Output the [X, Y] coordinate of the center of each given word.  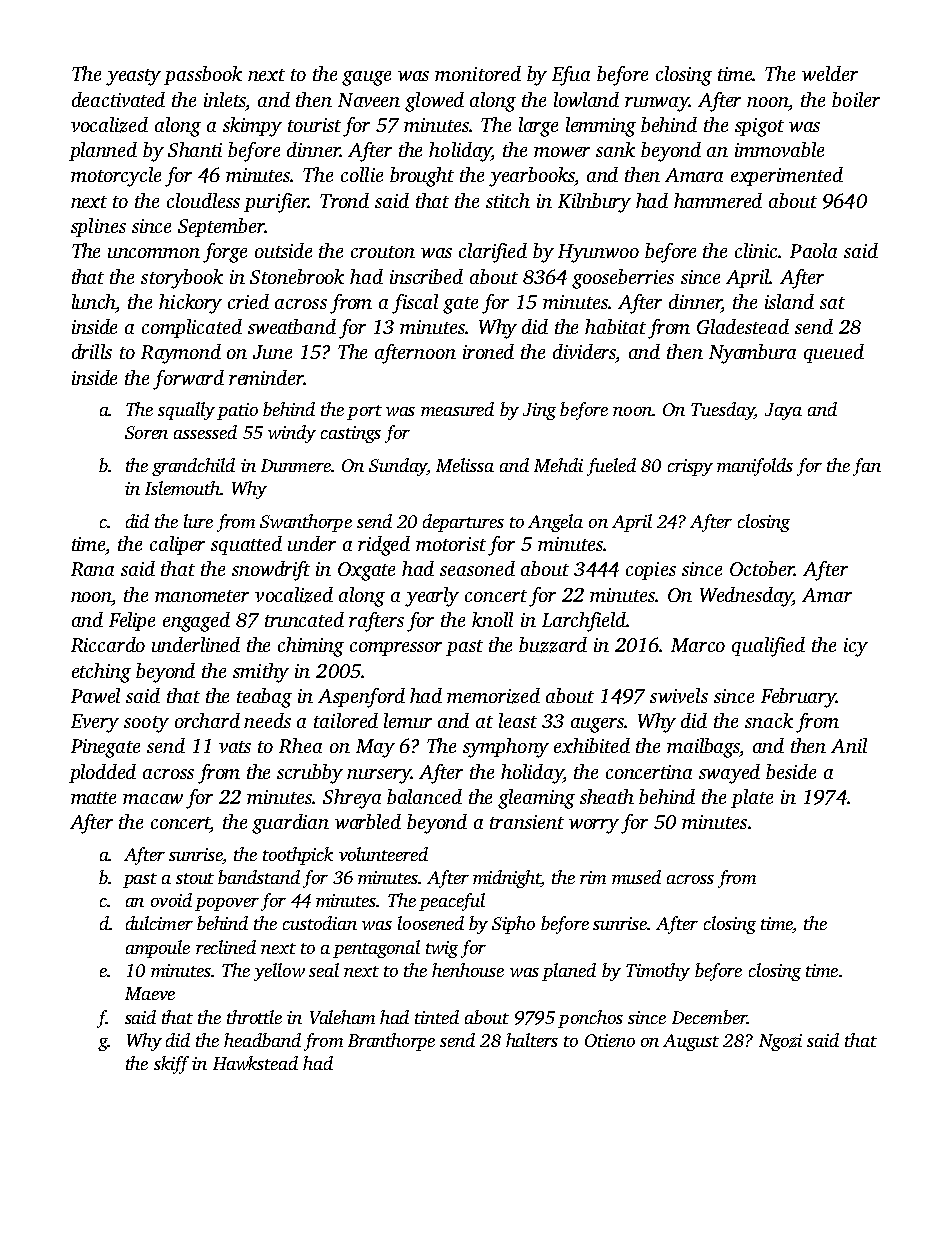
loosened [431, 923]
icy [856, 647]
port [364, 412]
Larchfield [584, 622]
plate [752, 798]
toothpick [298, 856]
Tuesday [723, 411]
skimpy [252, 127]
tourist [314, 125]
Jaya [783, 411]
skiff [171, 1065]
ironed [488, 351]
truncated [304, 619]
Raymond [181, 354]
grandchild [193, 467]
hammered [718, 200]
